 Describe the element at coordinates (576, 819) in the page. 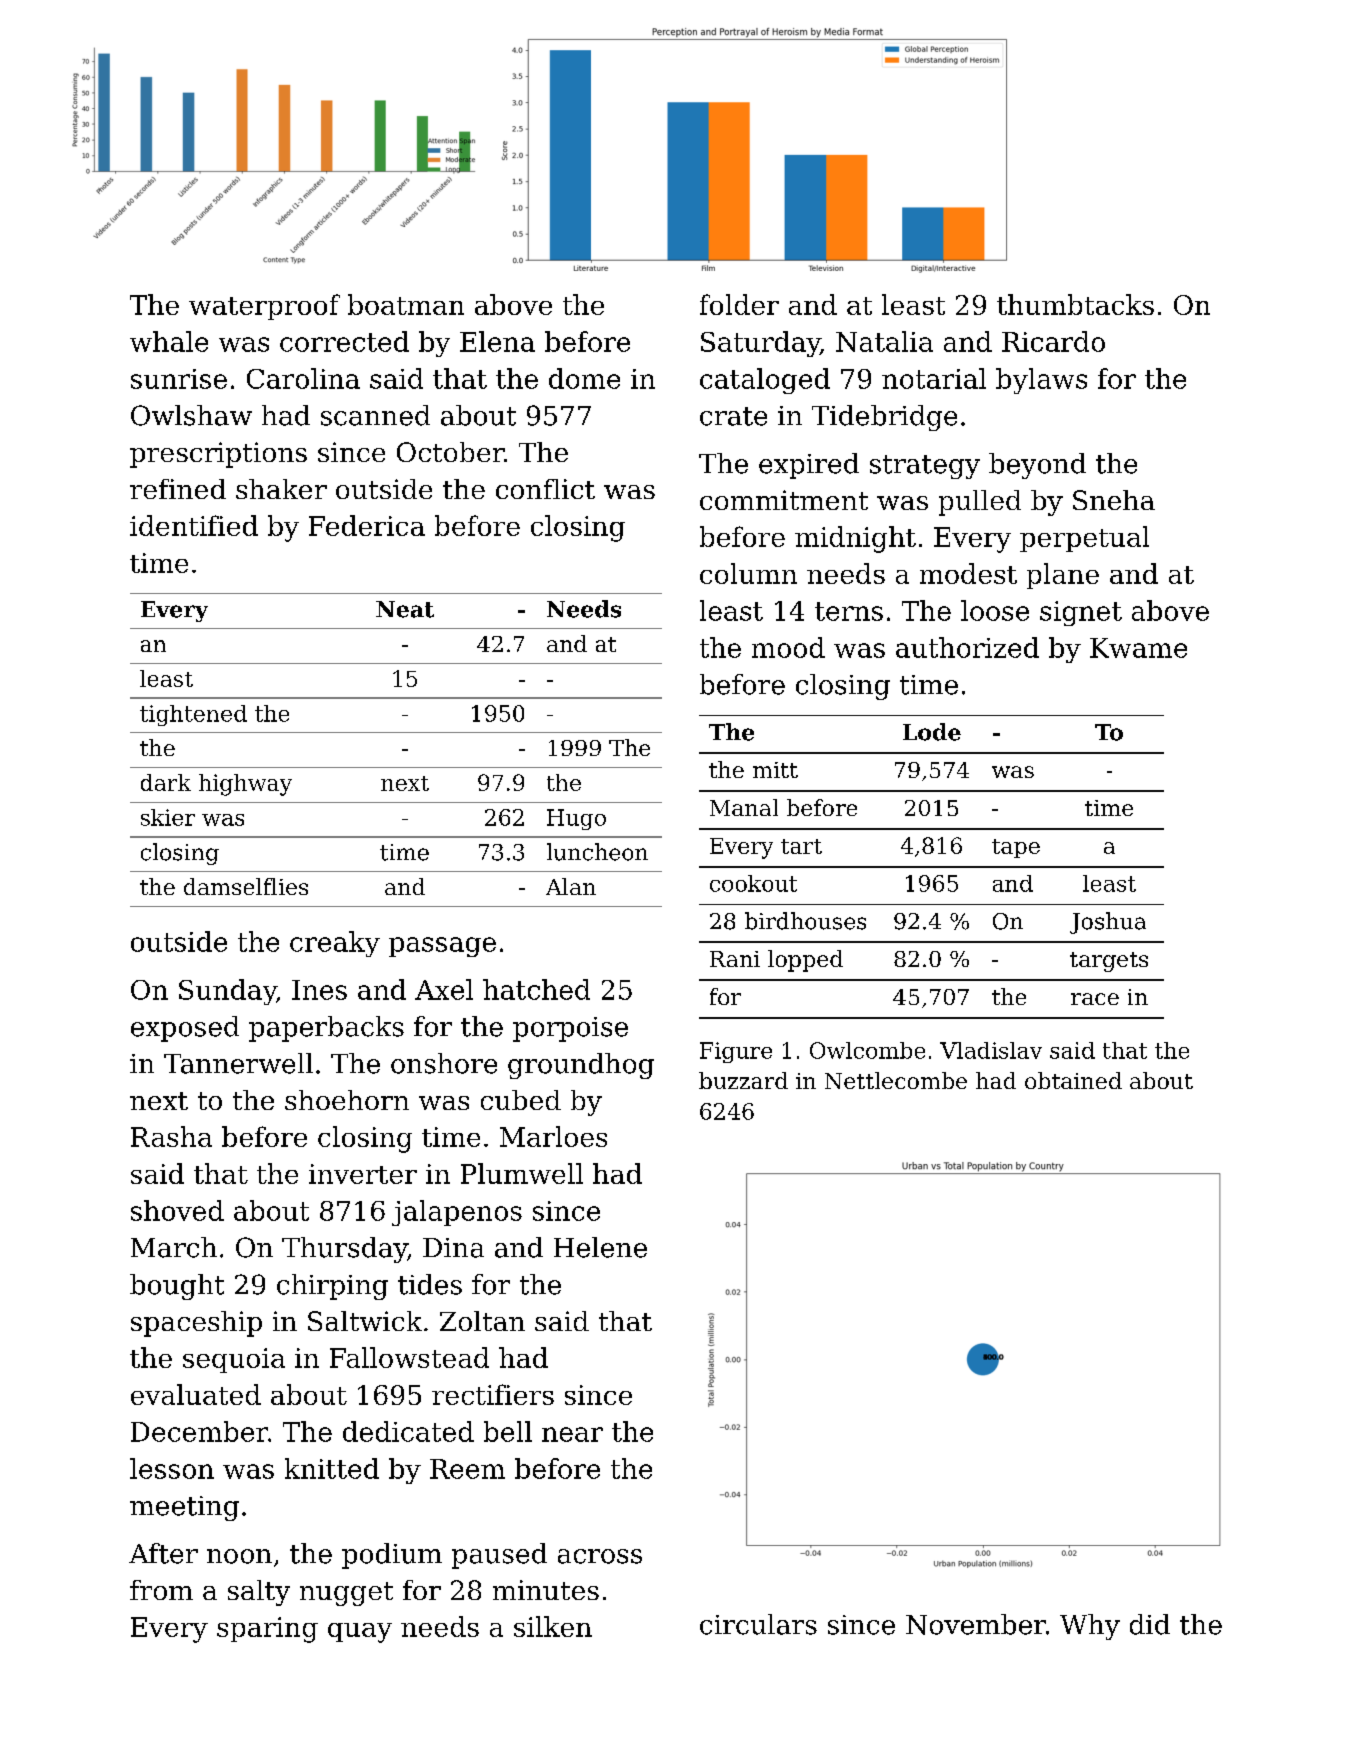

I see `Hugo` at that location.
